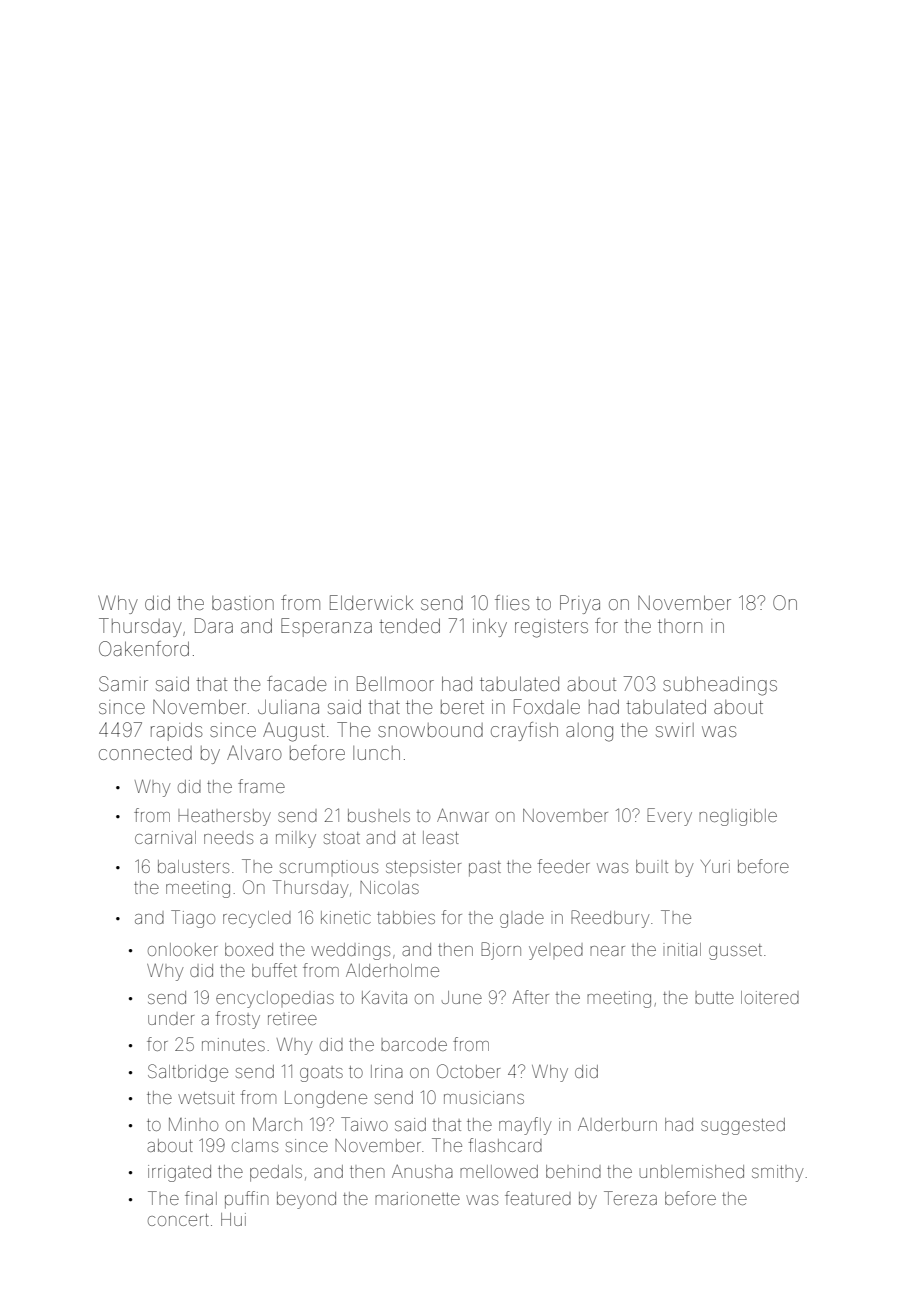 The image size is (908, 1316). I want to click on carnival, so click(165, 837).
